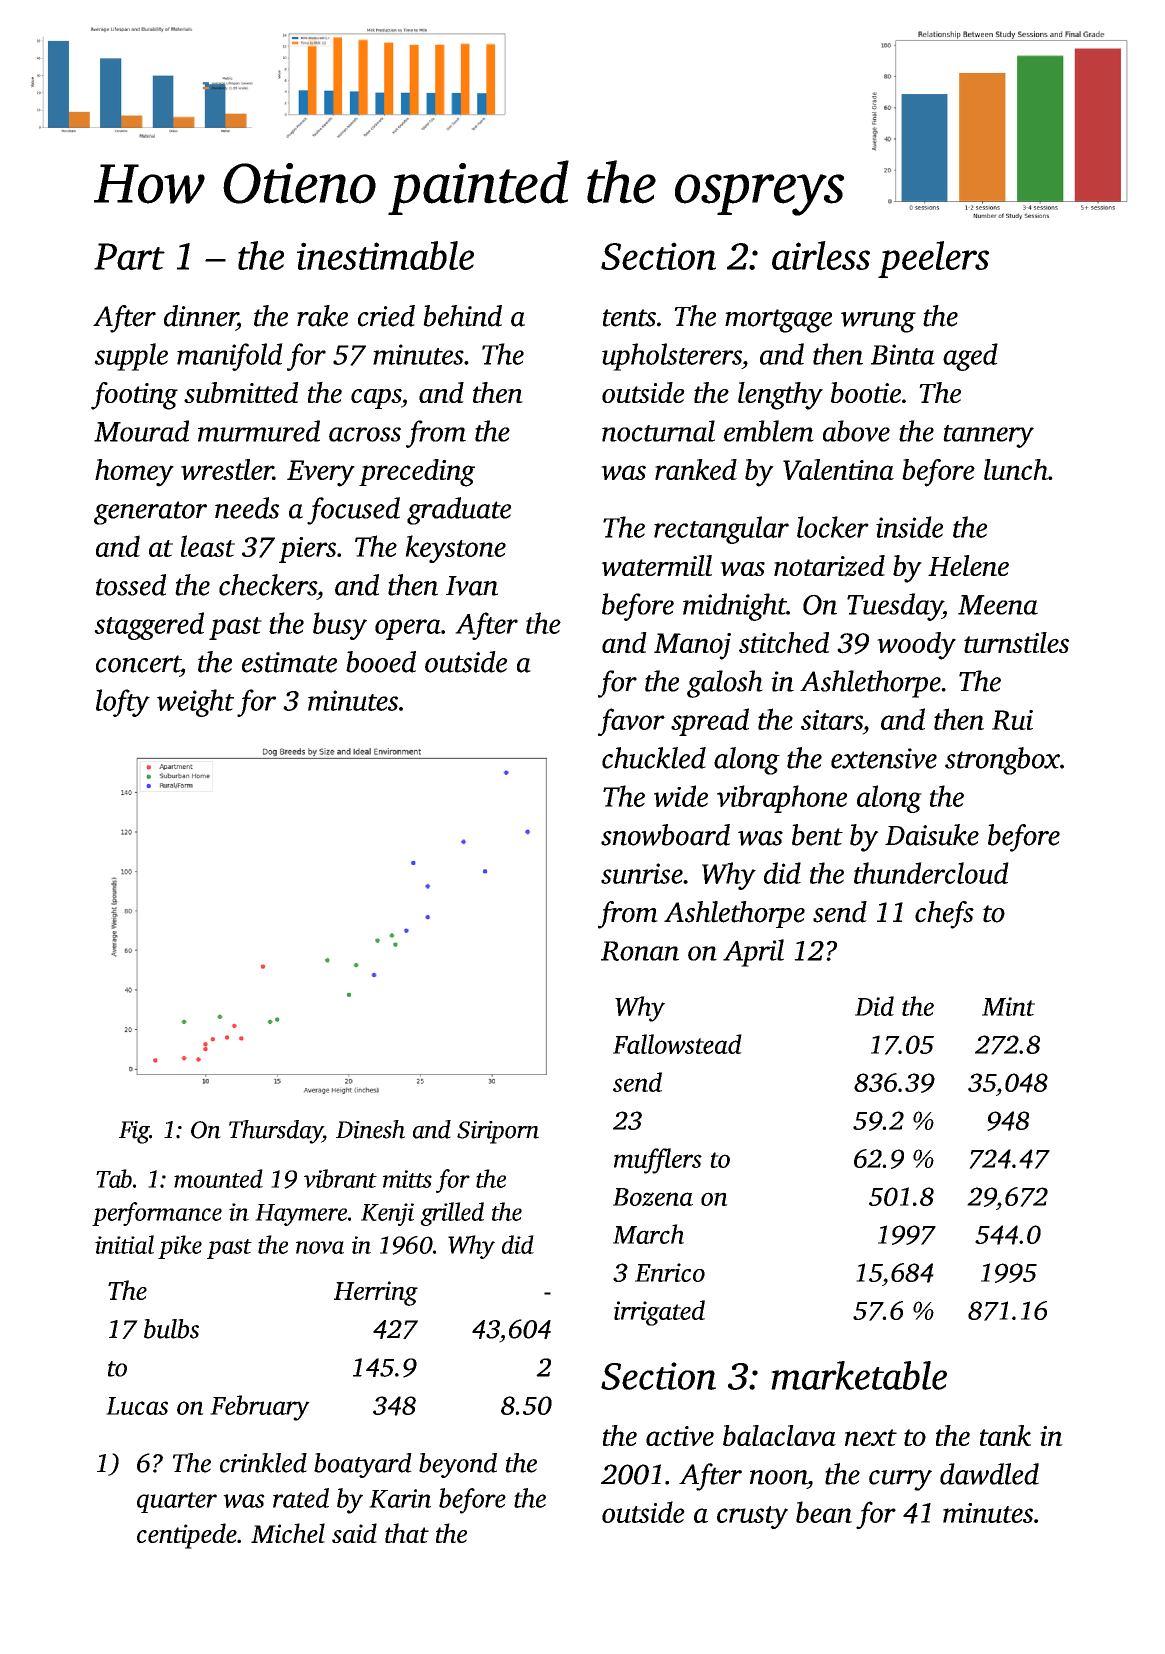 The width and height of the screenshot is (1165, 1654). Describe the element at coordinates (385, 255) in the screenshot. I see `inestimable` at that location.
